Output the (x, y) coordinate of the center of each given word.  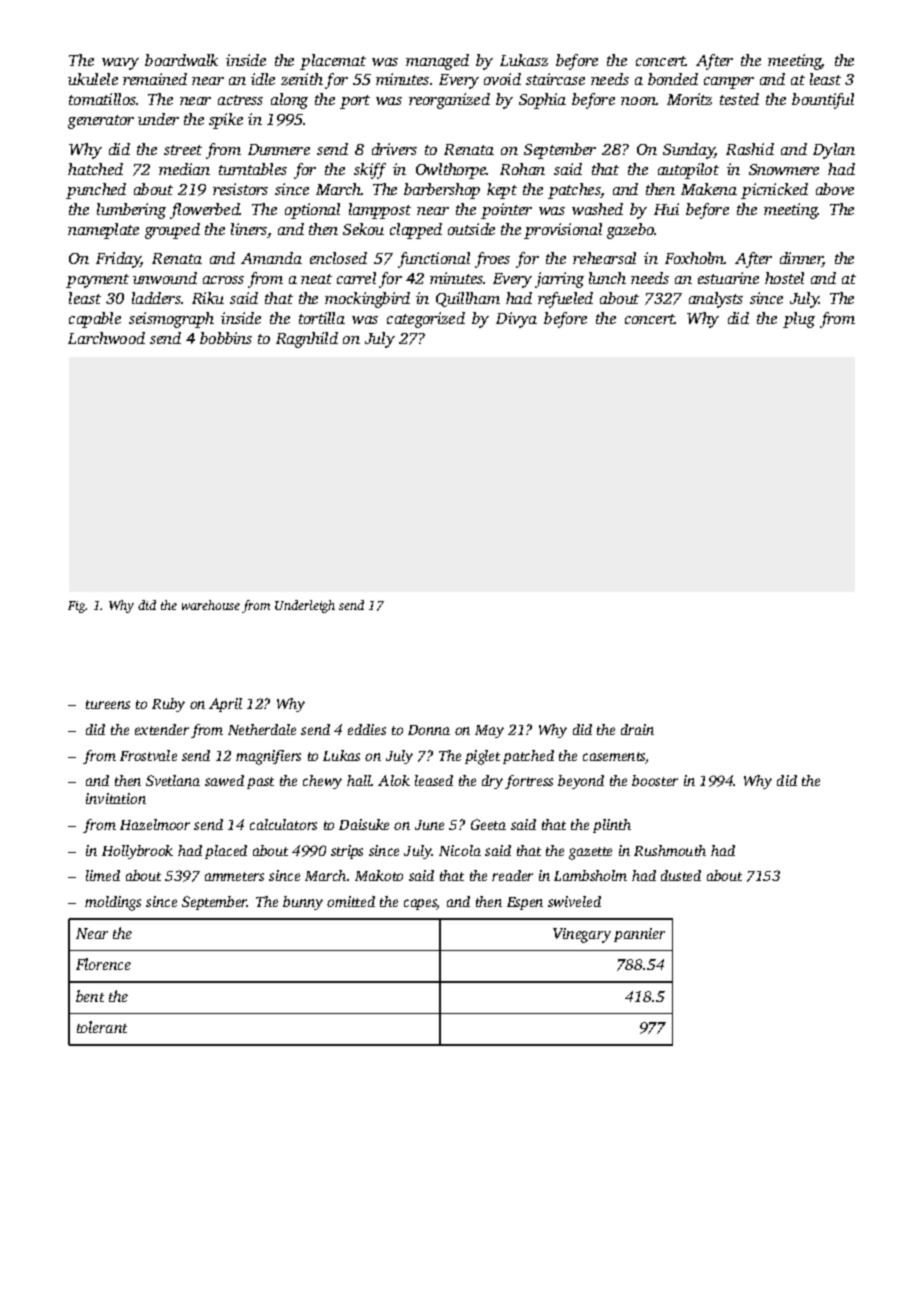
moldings (113, 903)
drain (637, 729)
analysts (716, 300)
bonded (673, 79)
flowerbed (205, 211)
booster (655, 780)
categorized (426, 320)
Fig (77, 607)
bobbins (226, 338)
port (355, 102)
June (429, 825)
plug (799, 320)
